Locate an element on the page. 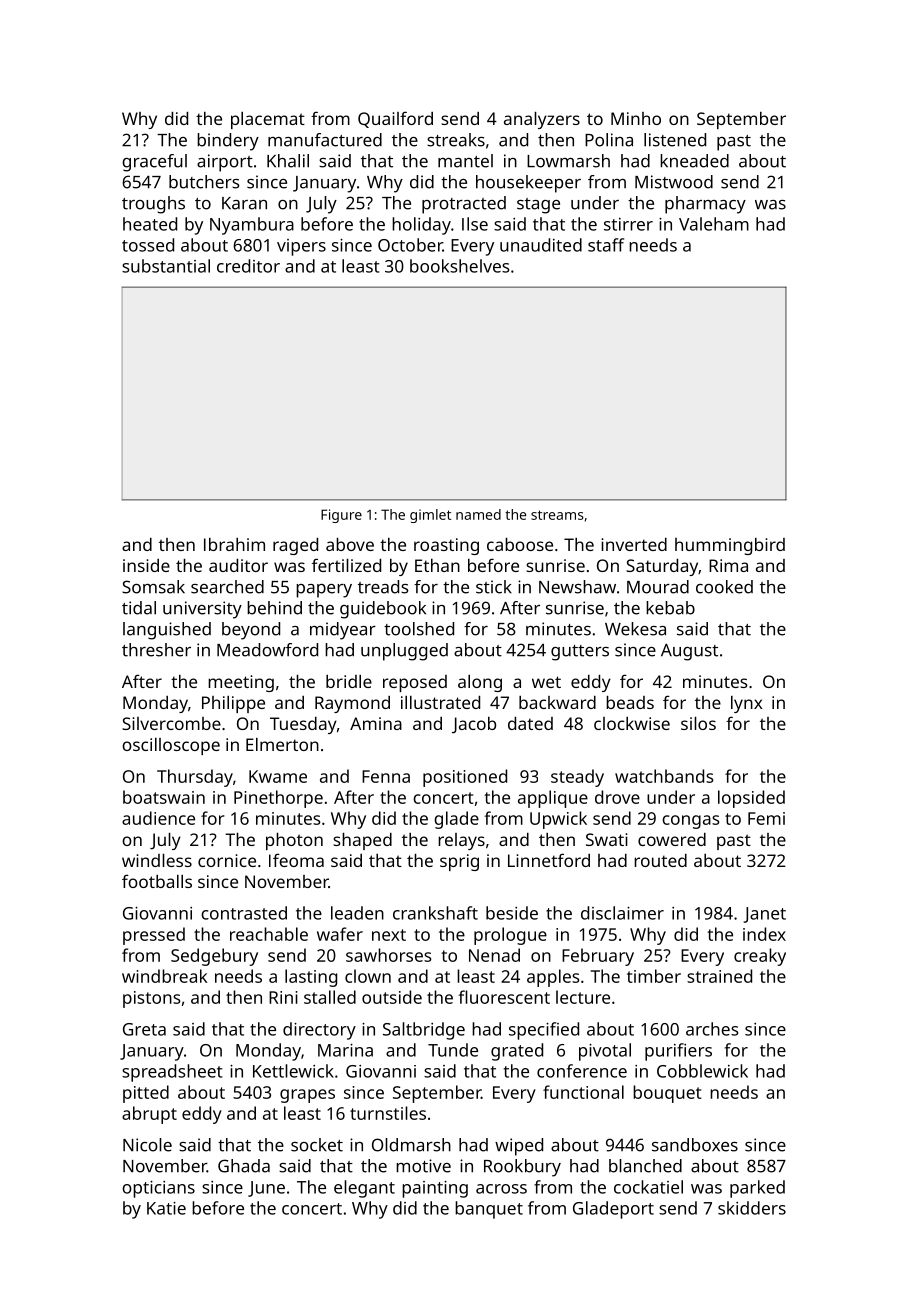 This page has height=1316, width=908. Minho is located at coordinates (636, 118).
